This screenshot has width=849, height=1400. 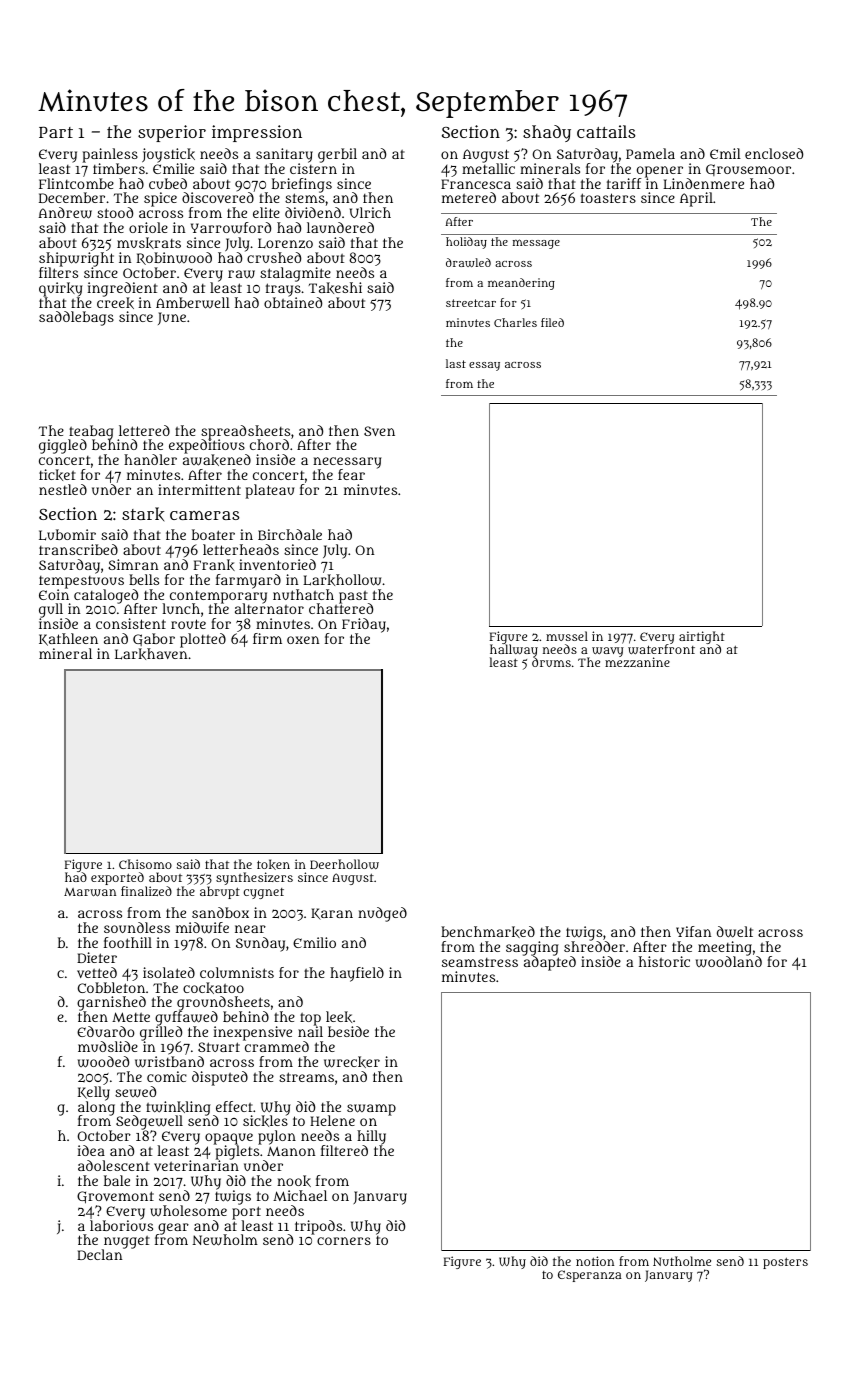 I want to click on nail, so click(x=310, y=1032).
